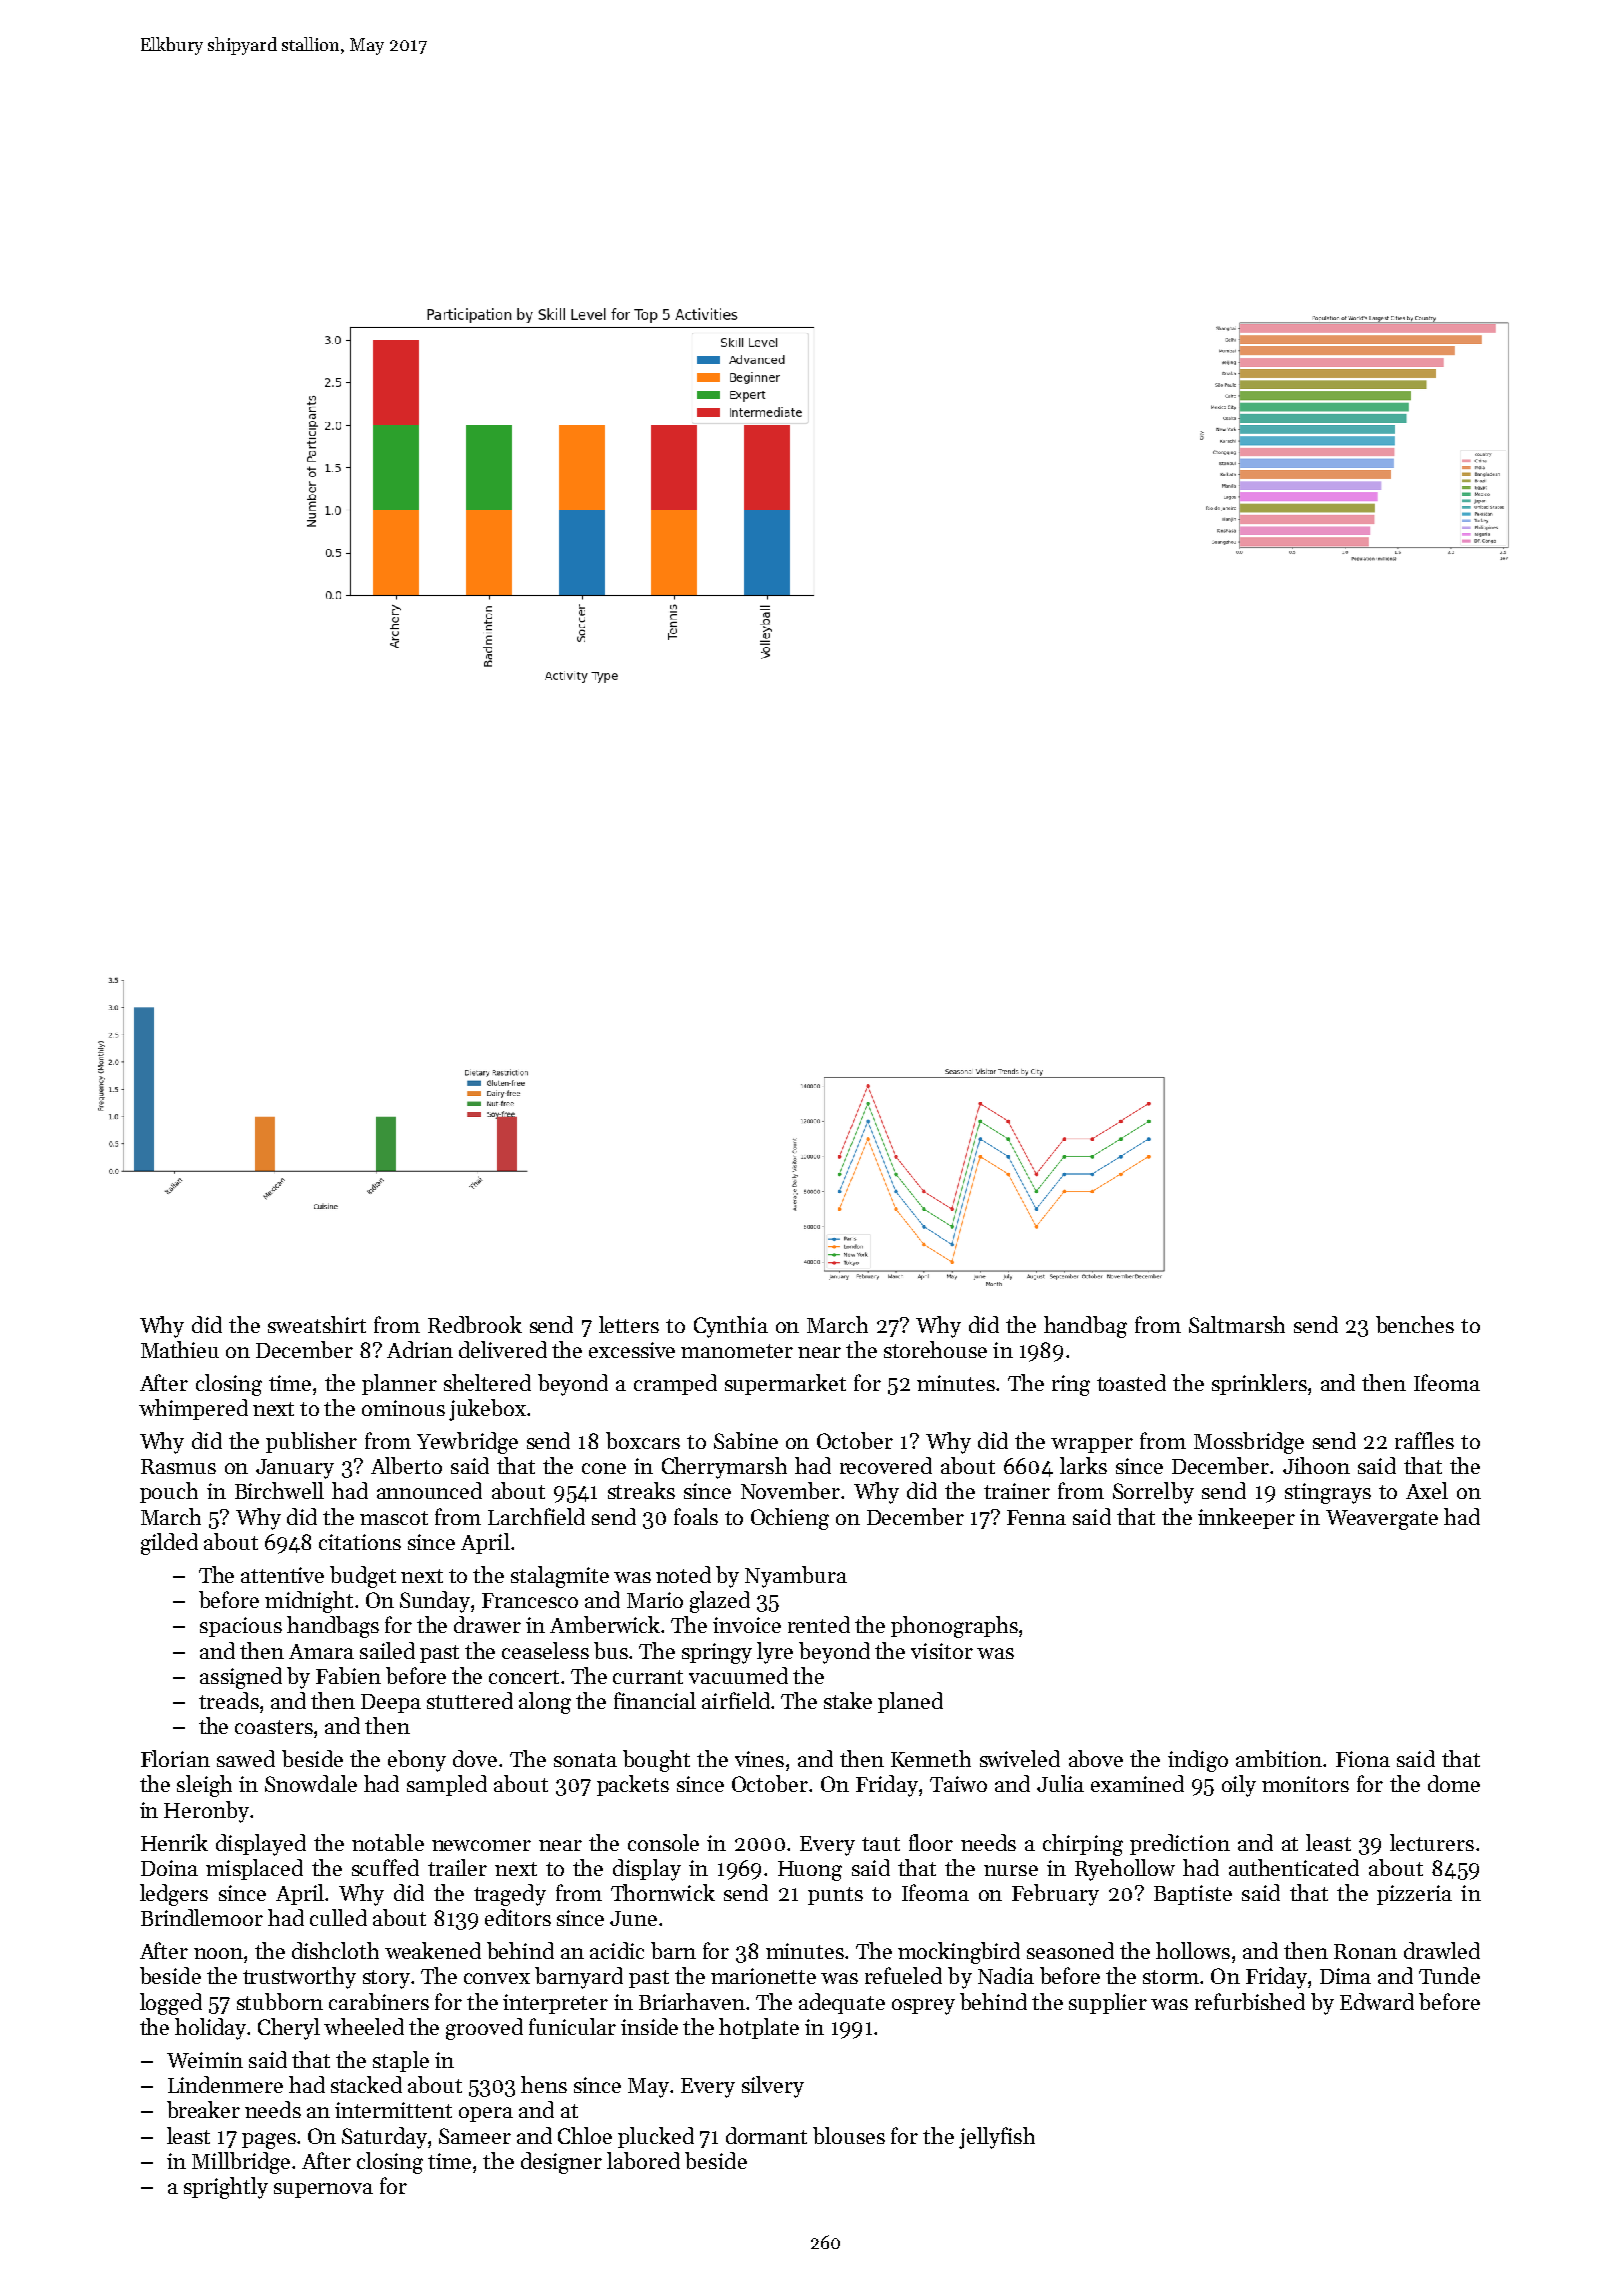  Describe the element at coordinates (629, 1324) in the document. I see `letters` at that location.
